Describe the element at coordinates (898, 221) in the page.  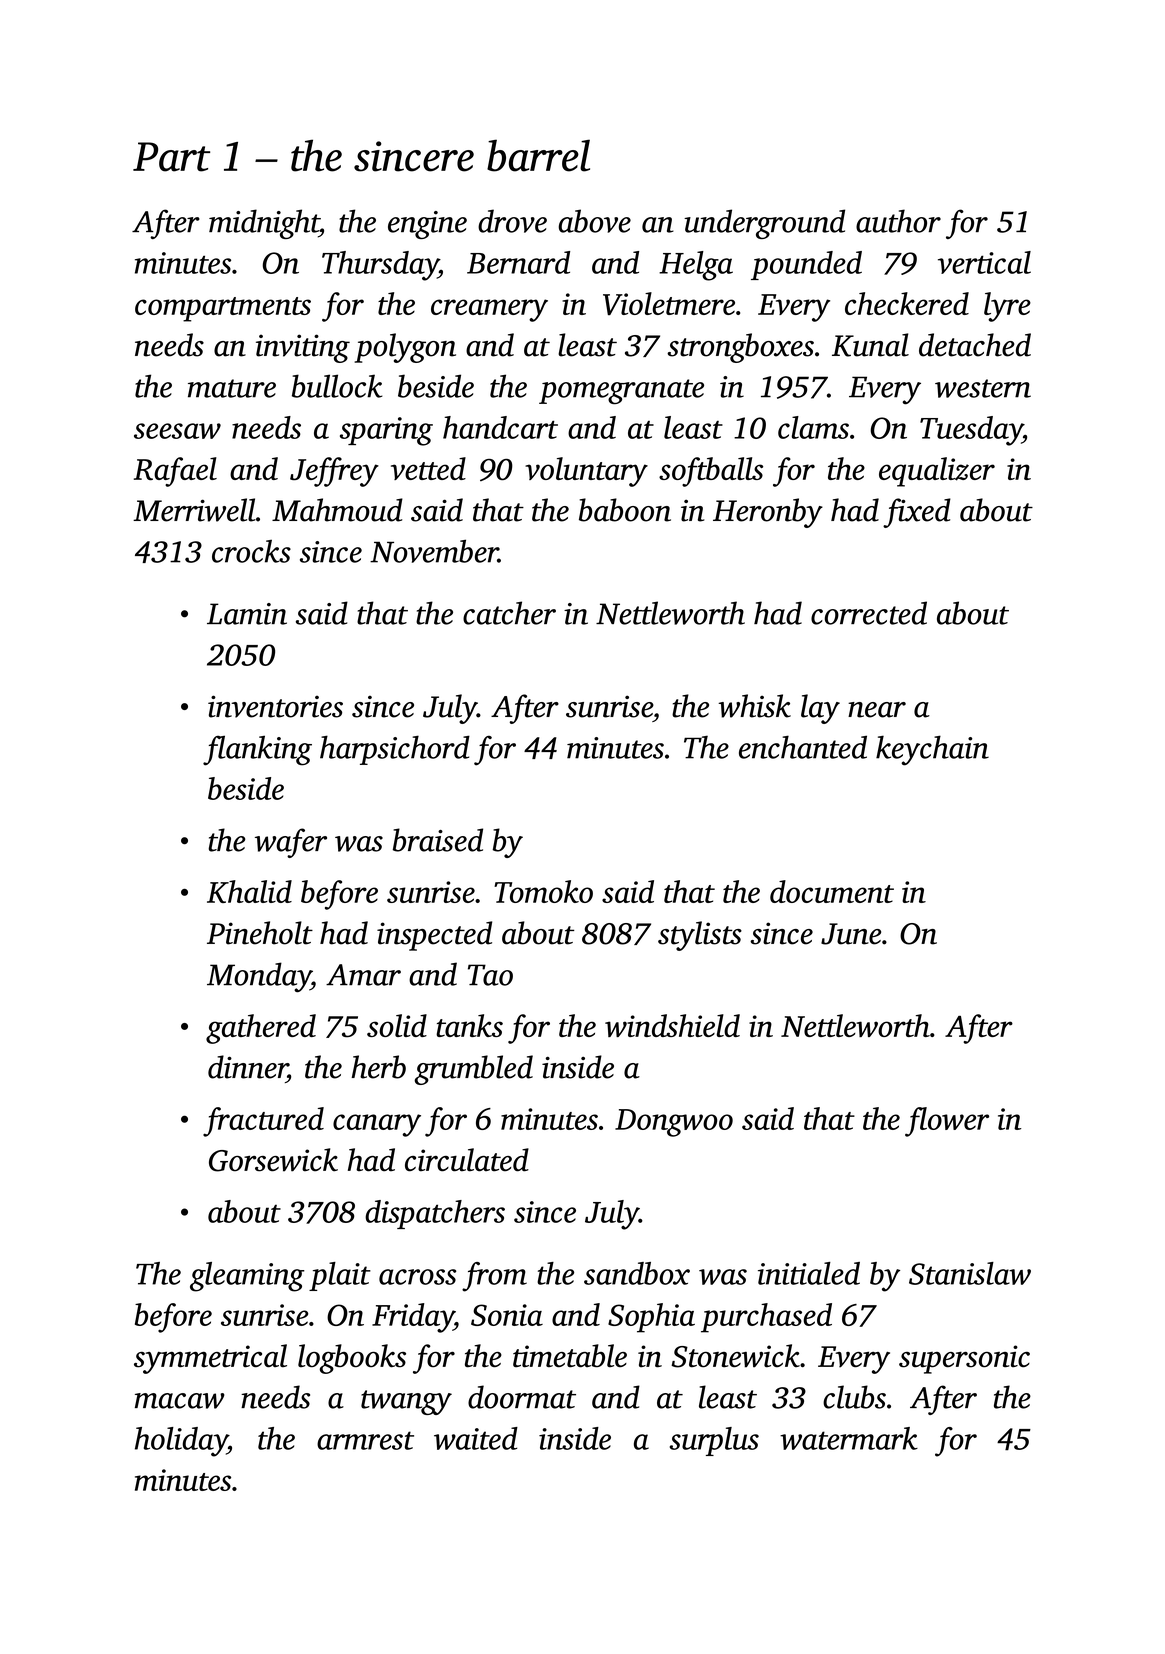
I see `author` at that location.
